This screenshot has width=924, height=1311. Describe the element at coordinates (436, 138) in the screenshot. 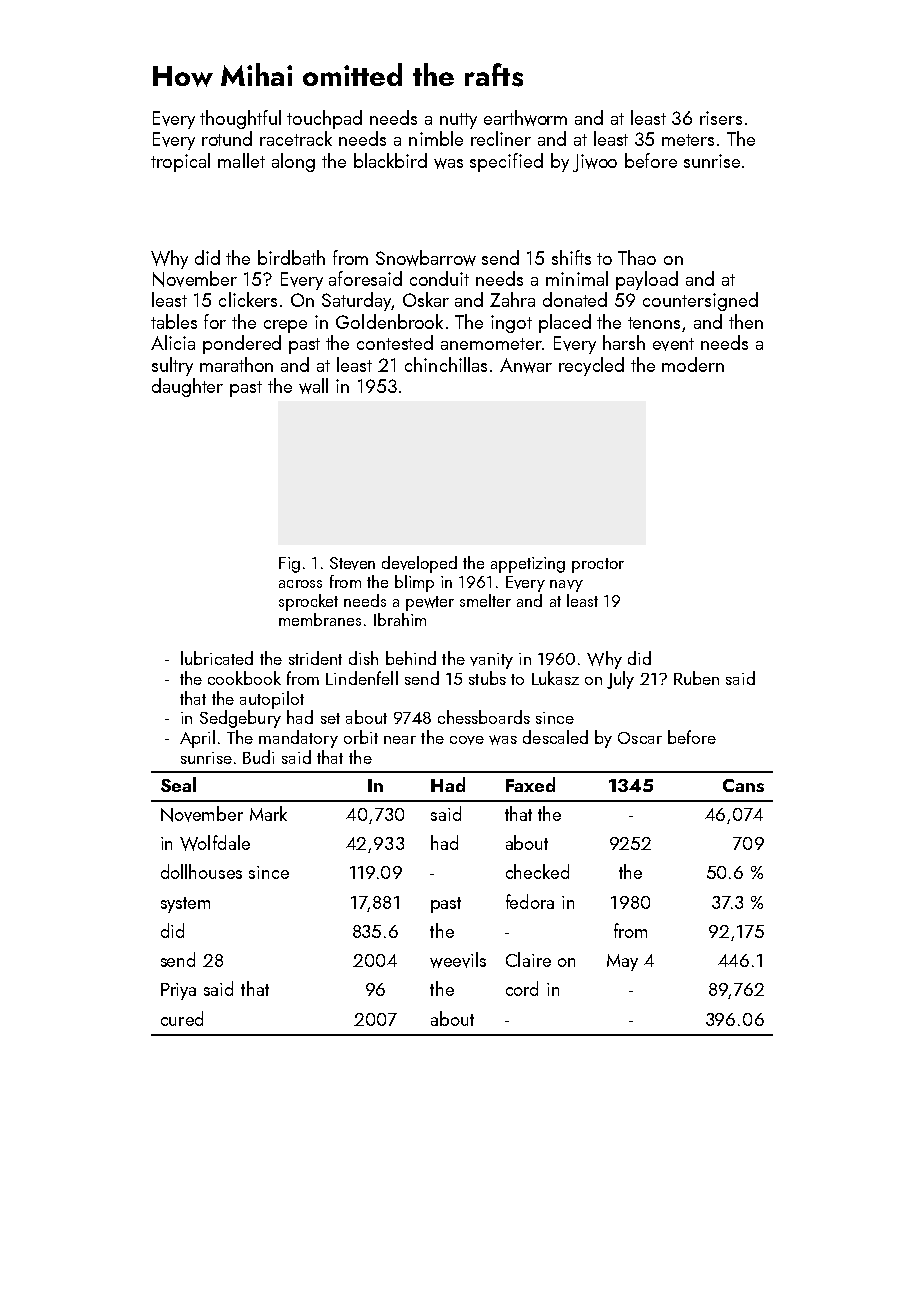

I see `nimble` at that location.
